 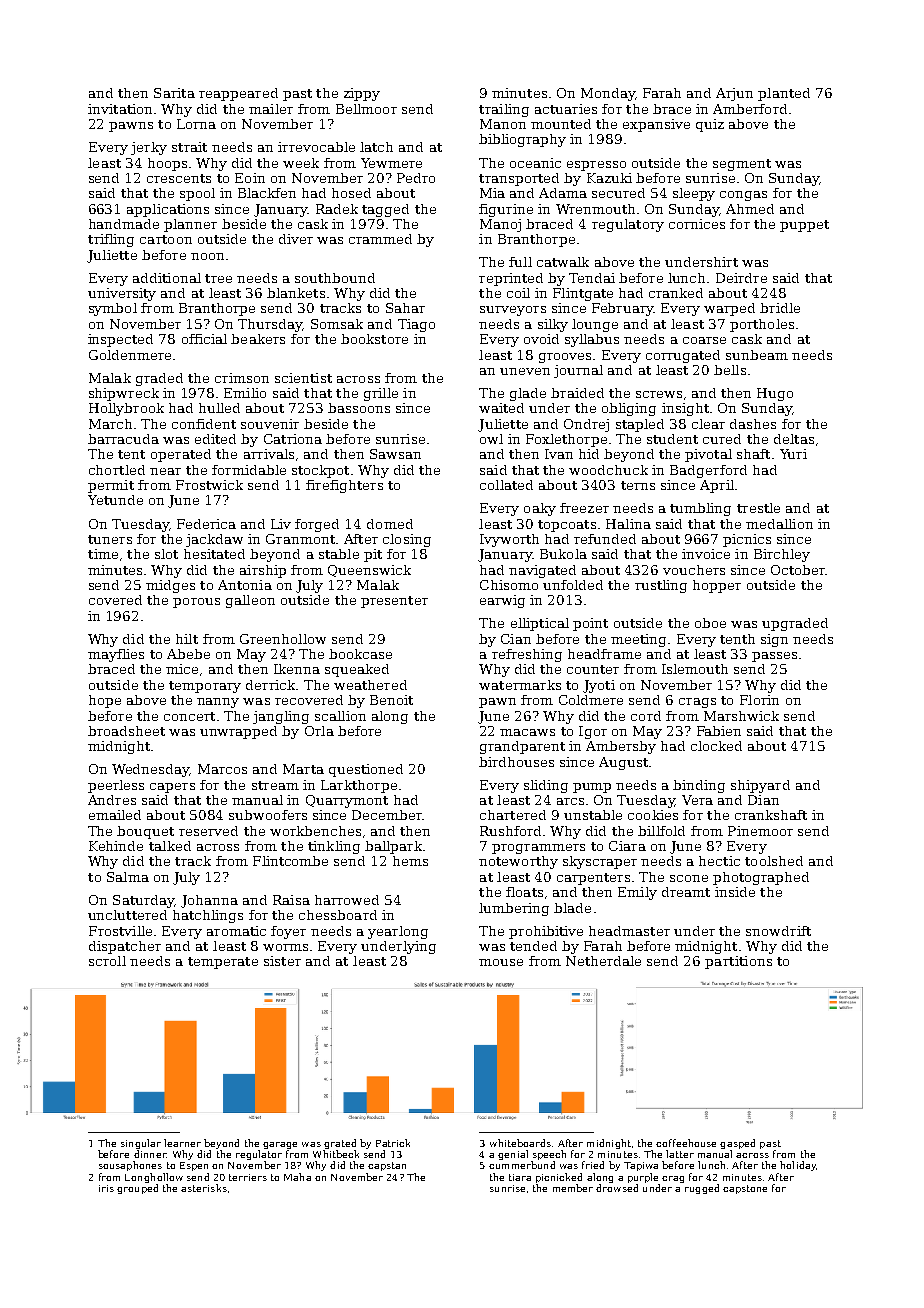 What do you see at coordinates (730, 370) in the document?
I see `bells` at bounding box center [730, 370].
